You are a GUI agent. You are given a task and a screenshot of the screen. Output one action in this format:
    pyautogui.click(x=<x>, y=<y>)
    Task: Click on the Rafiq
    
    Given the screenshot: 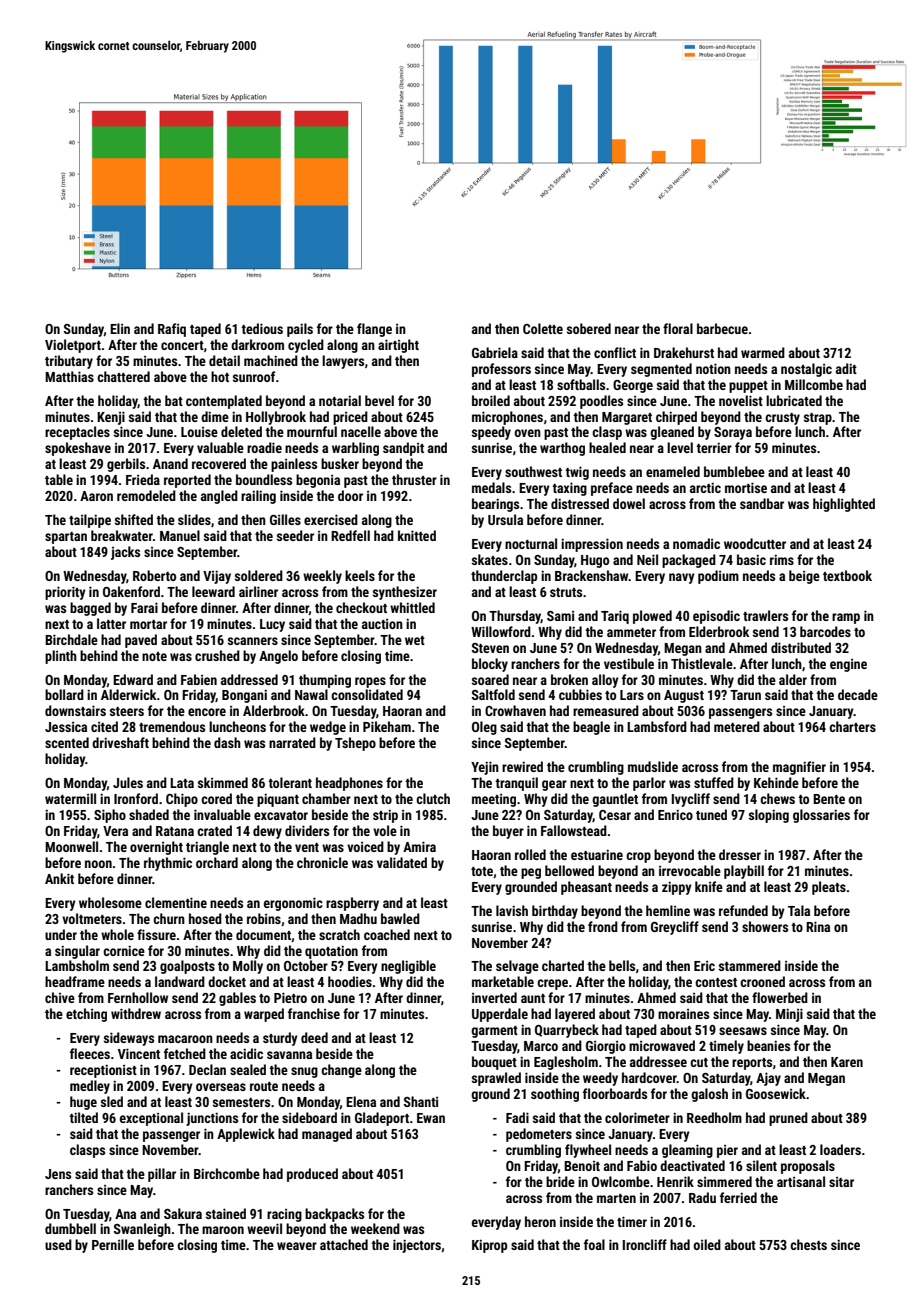 What is the action you would take?
    pyautogui.click(x=172, y=330)
